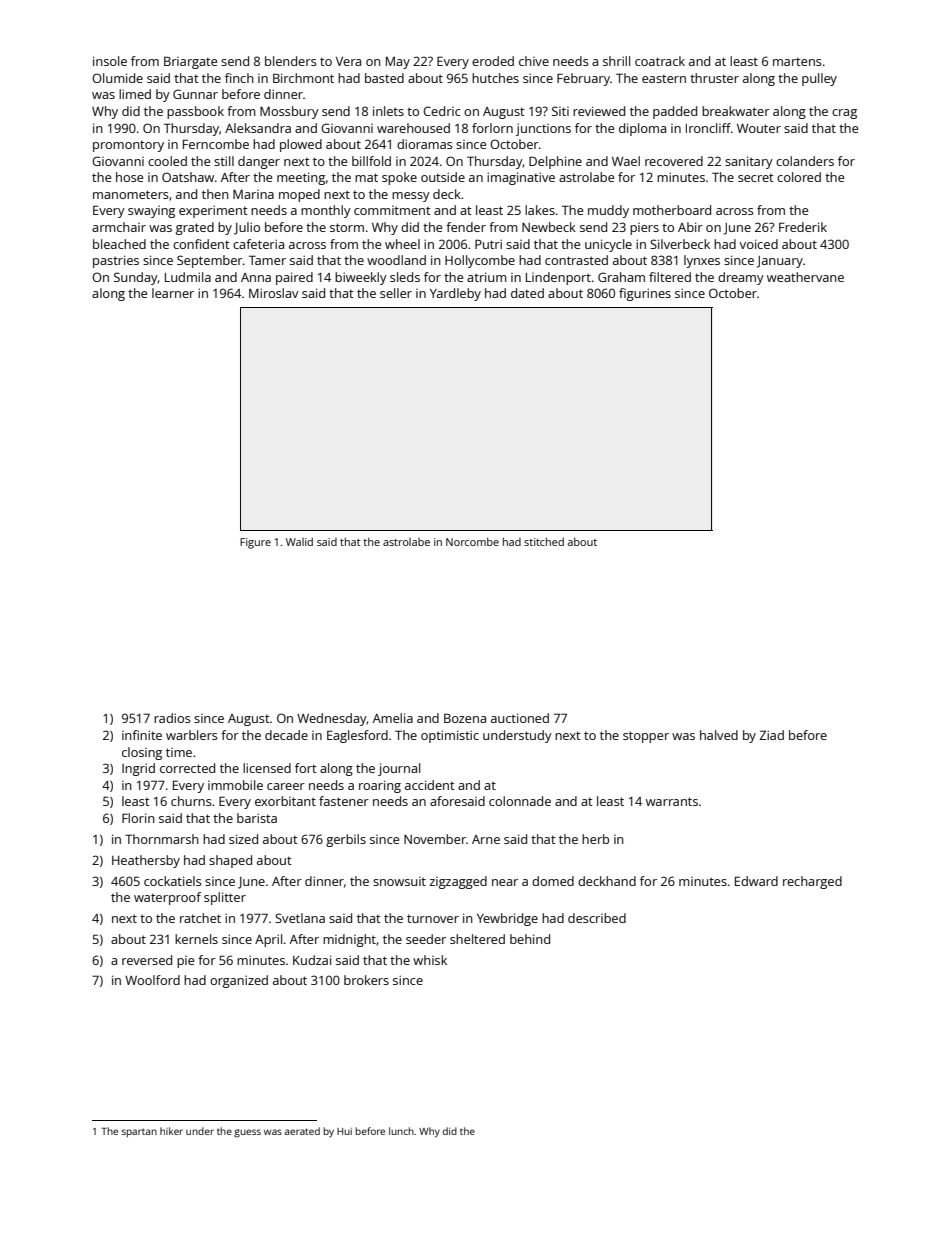 This screenshot has width=952, height=1233. Describe the element at coordinates (190, 62) in the screenshot. I see `Briargate` at that location.
